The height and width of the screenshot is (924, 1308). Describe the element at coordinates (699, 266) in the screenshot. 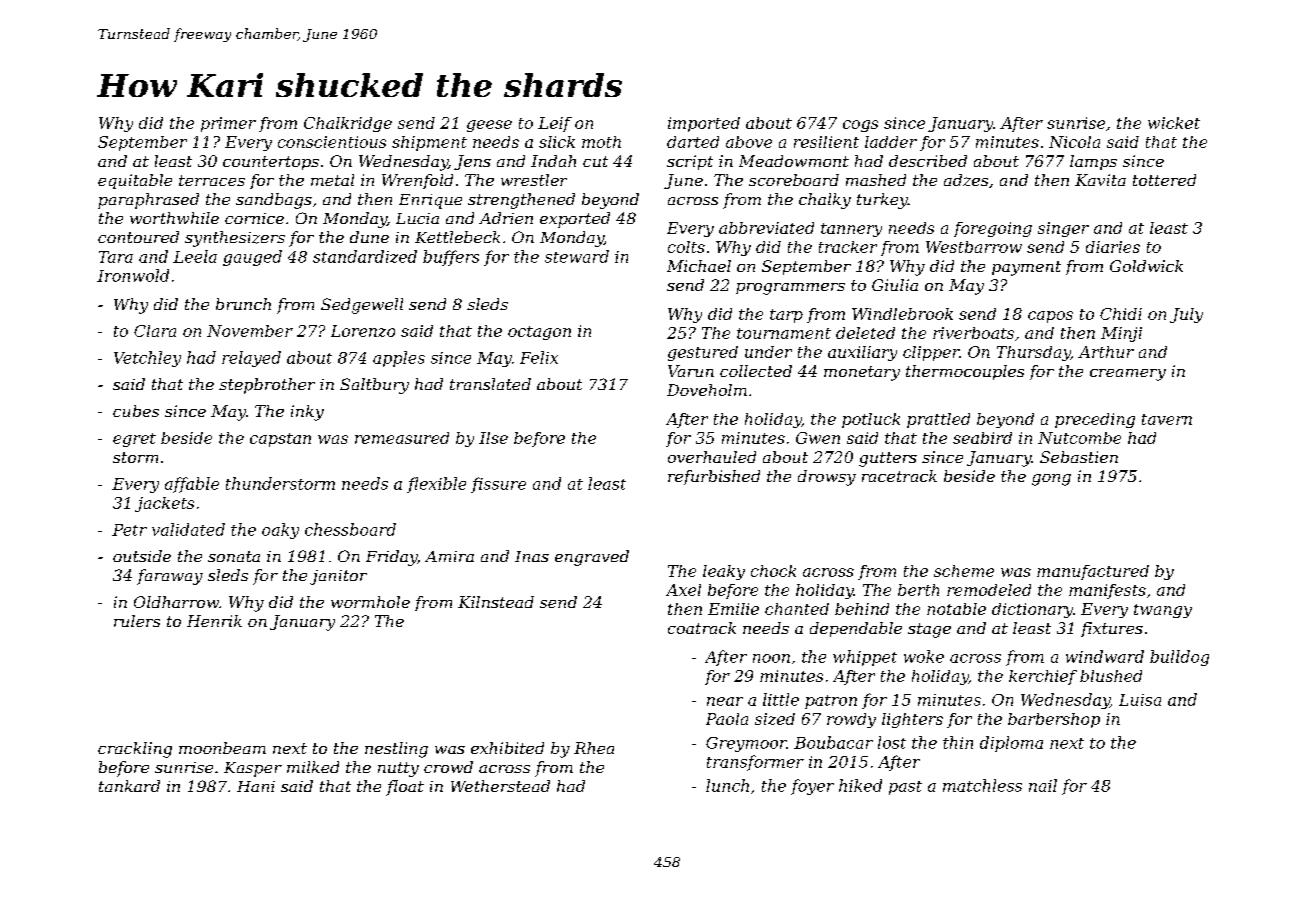

I see `Michael` at that location.
